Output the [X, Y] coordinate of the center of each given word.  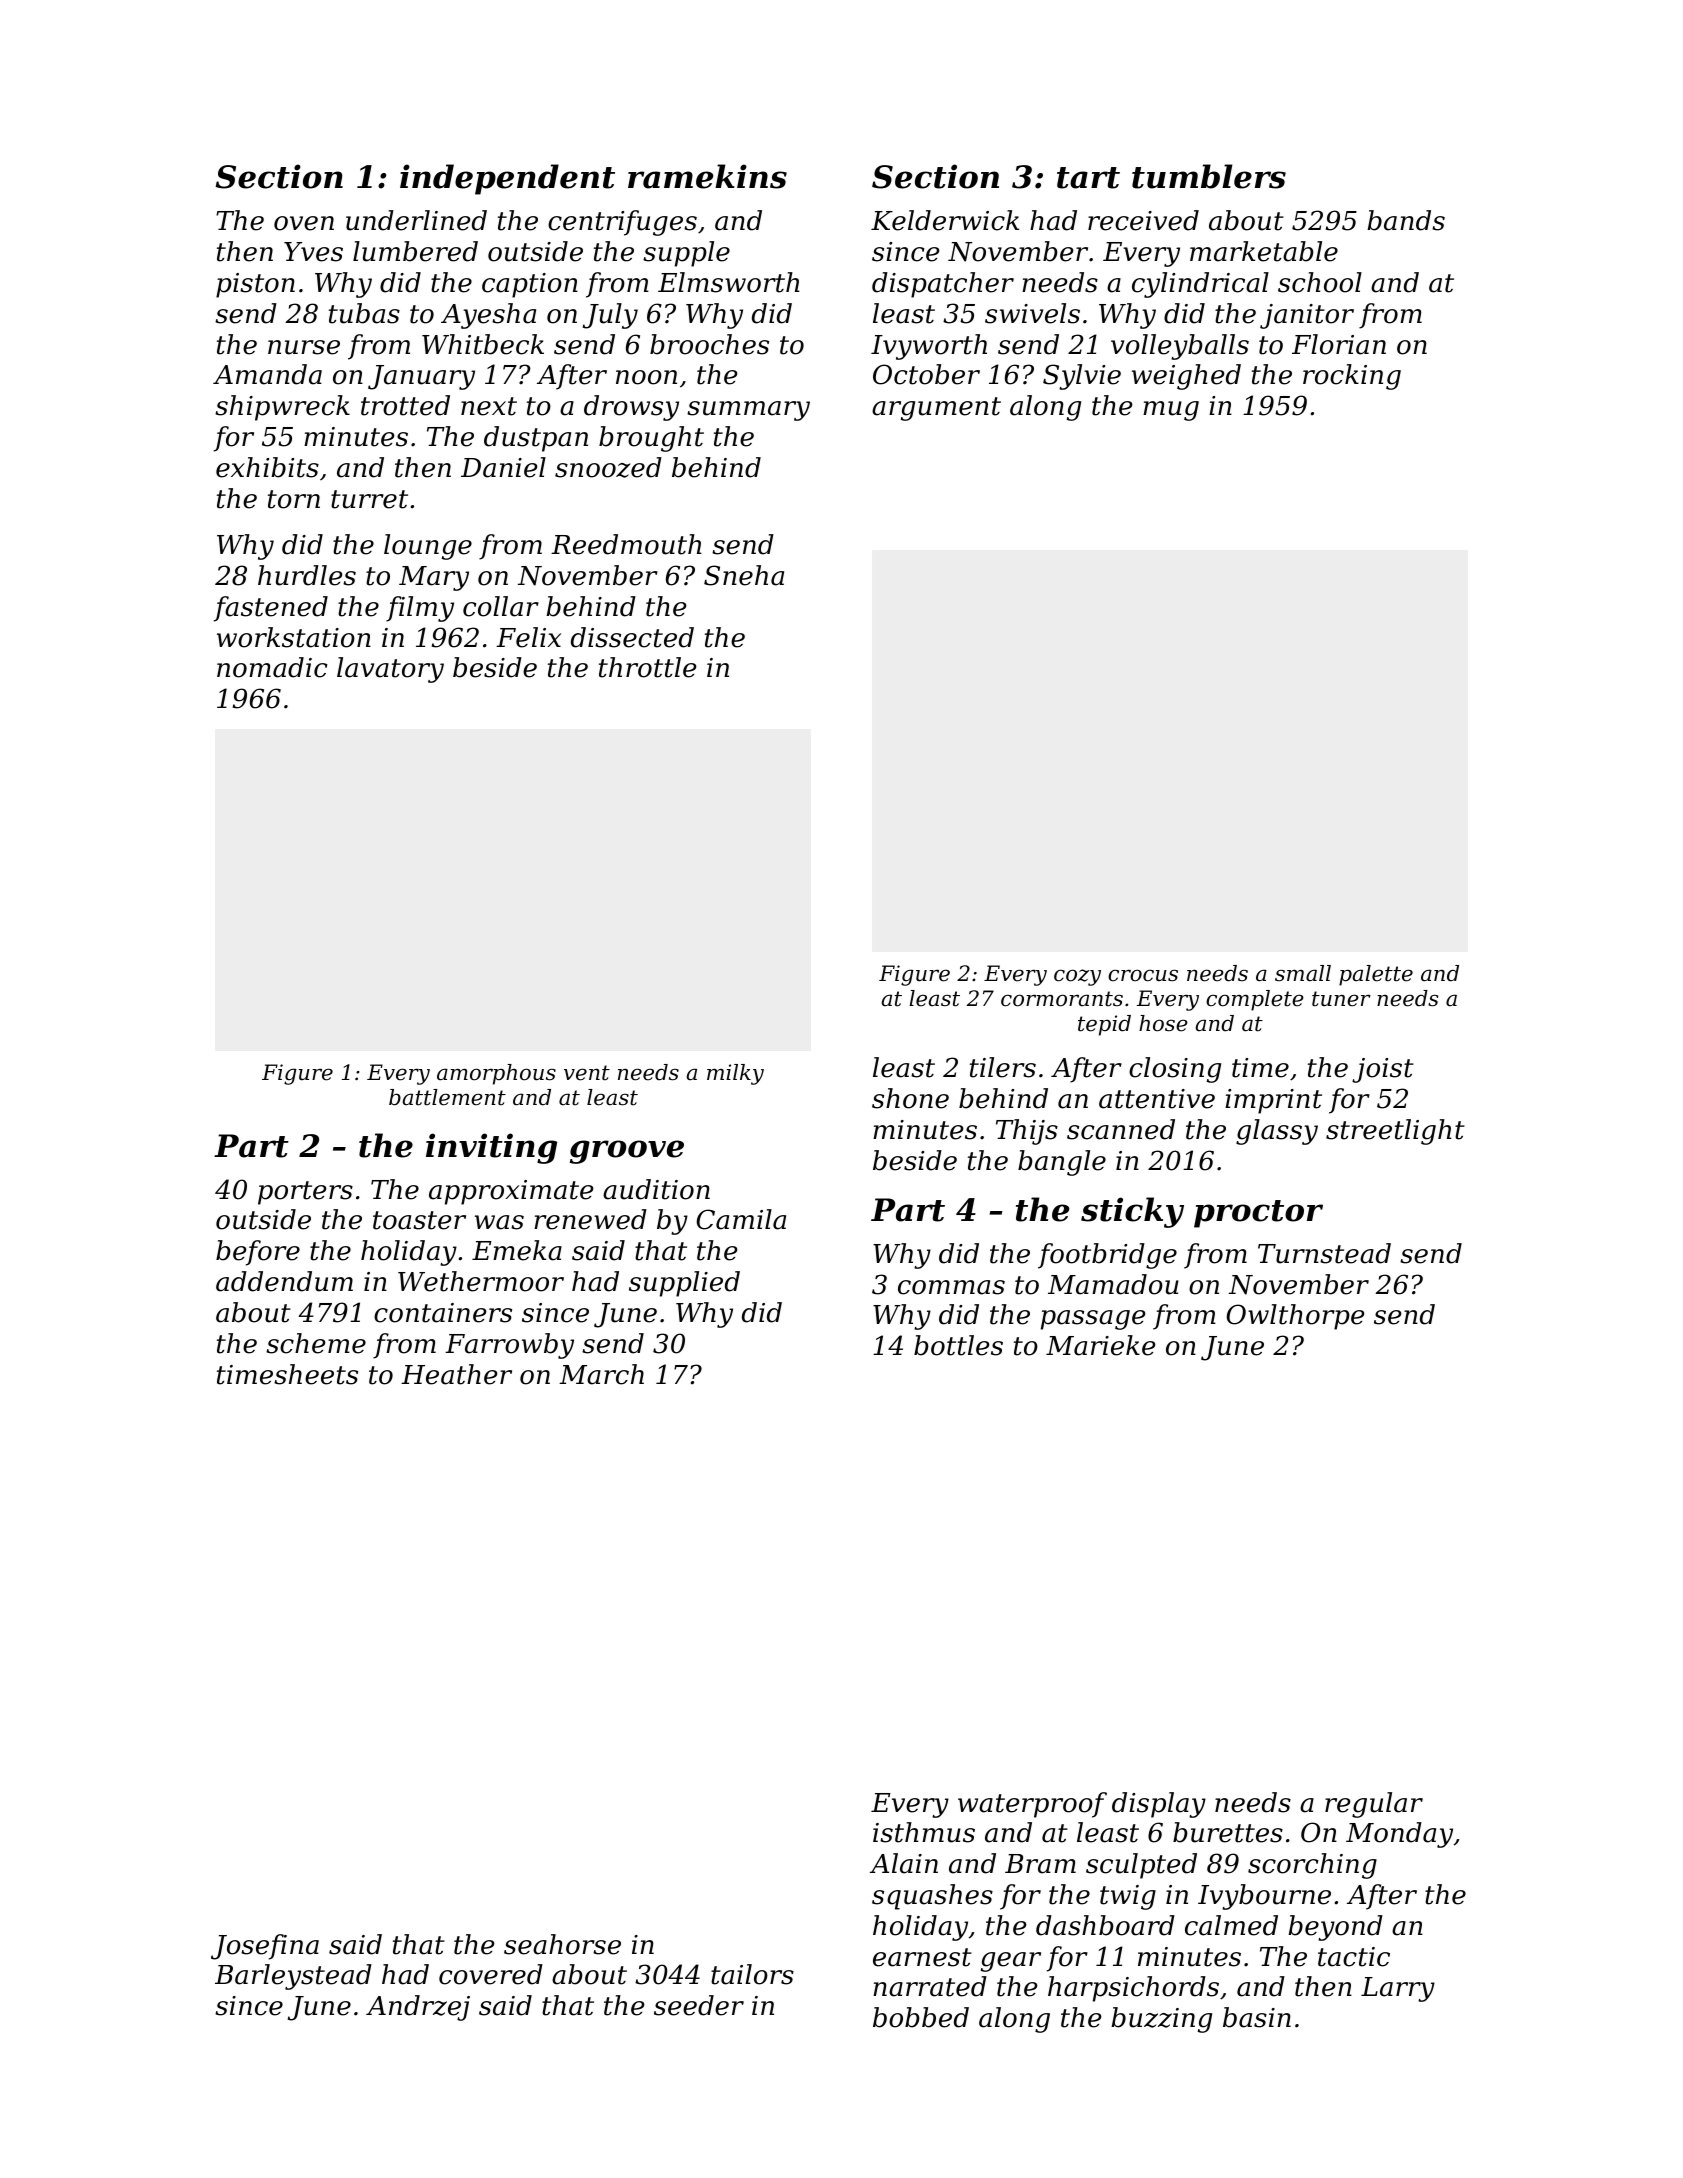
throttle [648, 667]
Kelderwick [945, 220]
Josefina [265, 1947]
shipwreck [282, 408]
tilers [1003, 1067]
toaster [419, 1220]
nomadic [272, 667]
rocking [1352, 377]
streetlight [1395, 1132]
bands [1406, 220]
